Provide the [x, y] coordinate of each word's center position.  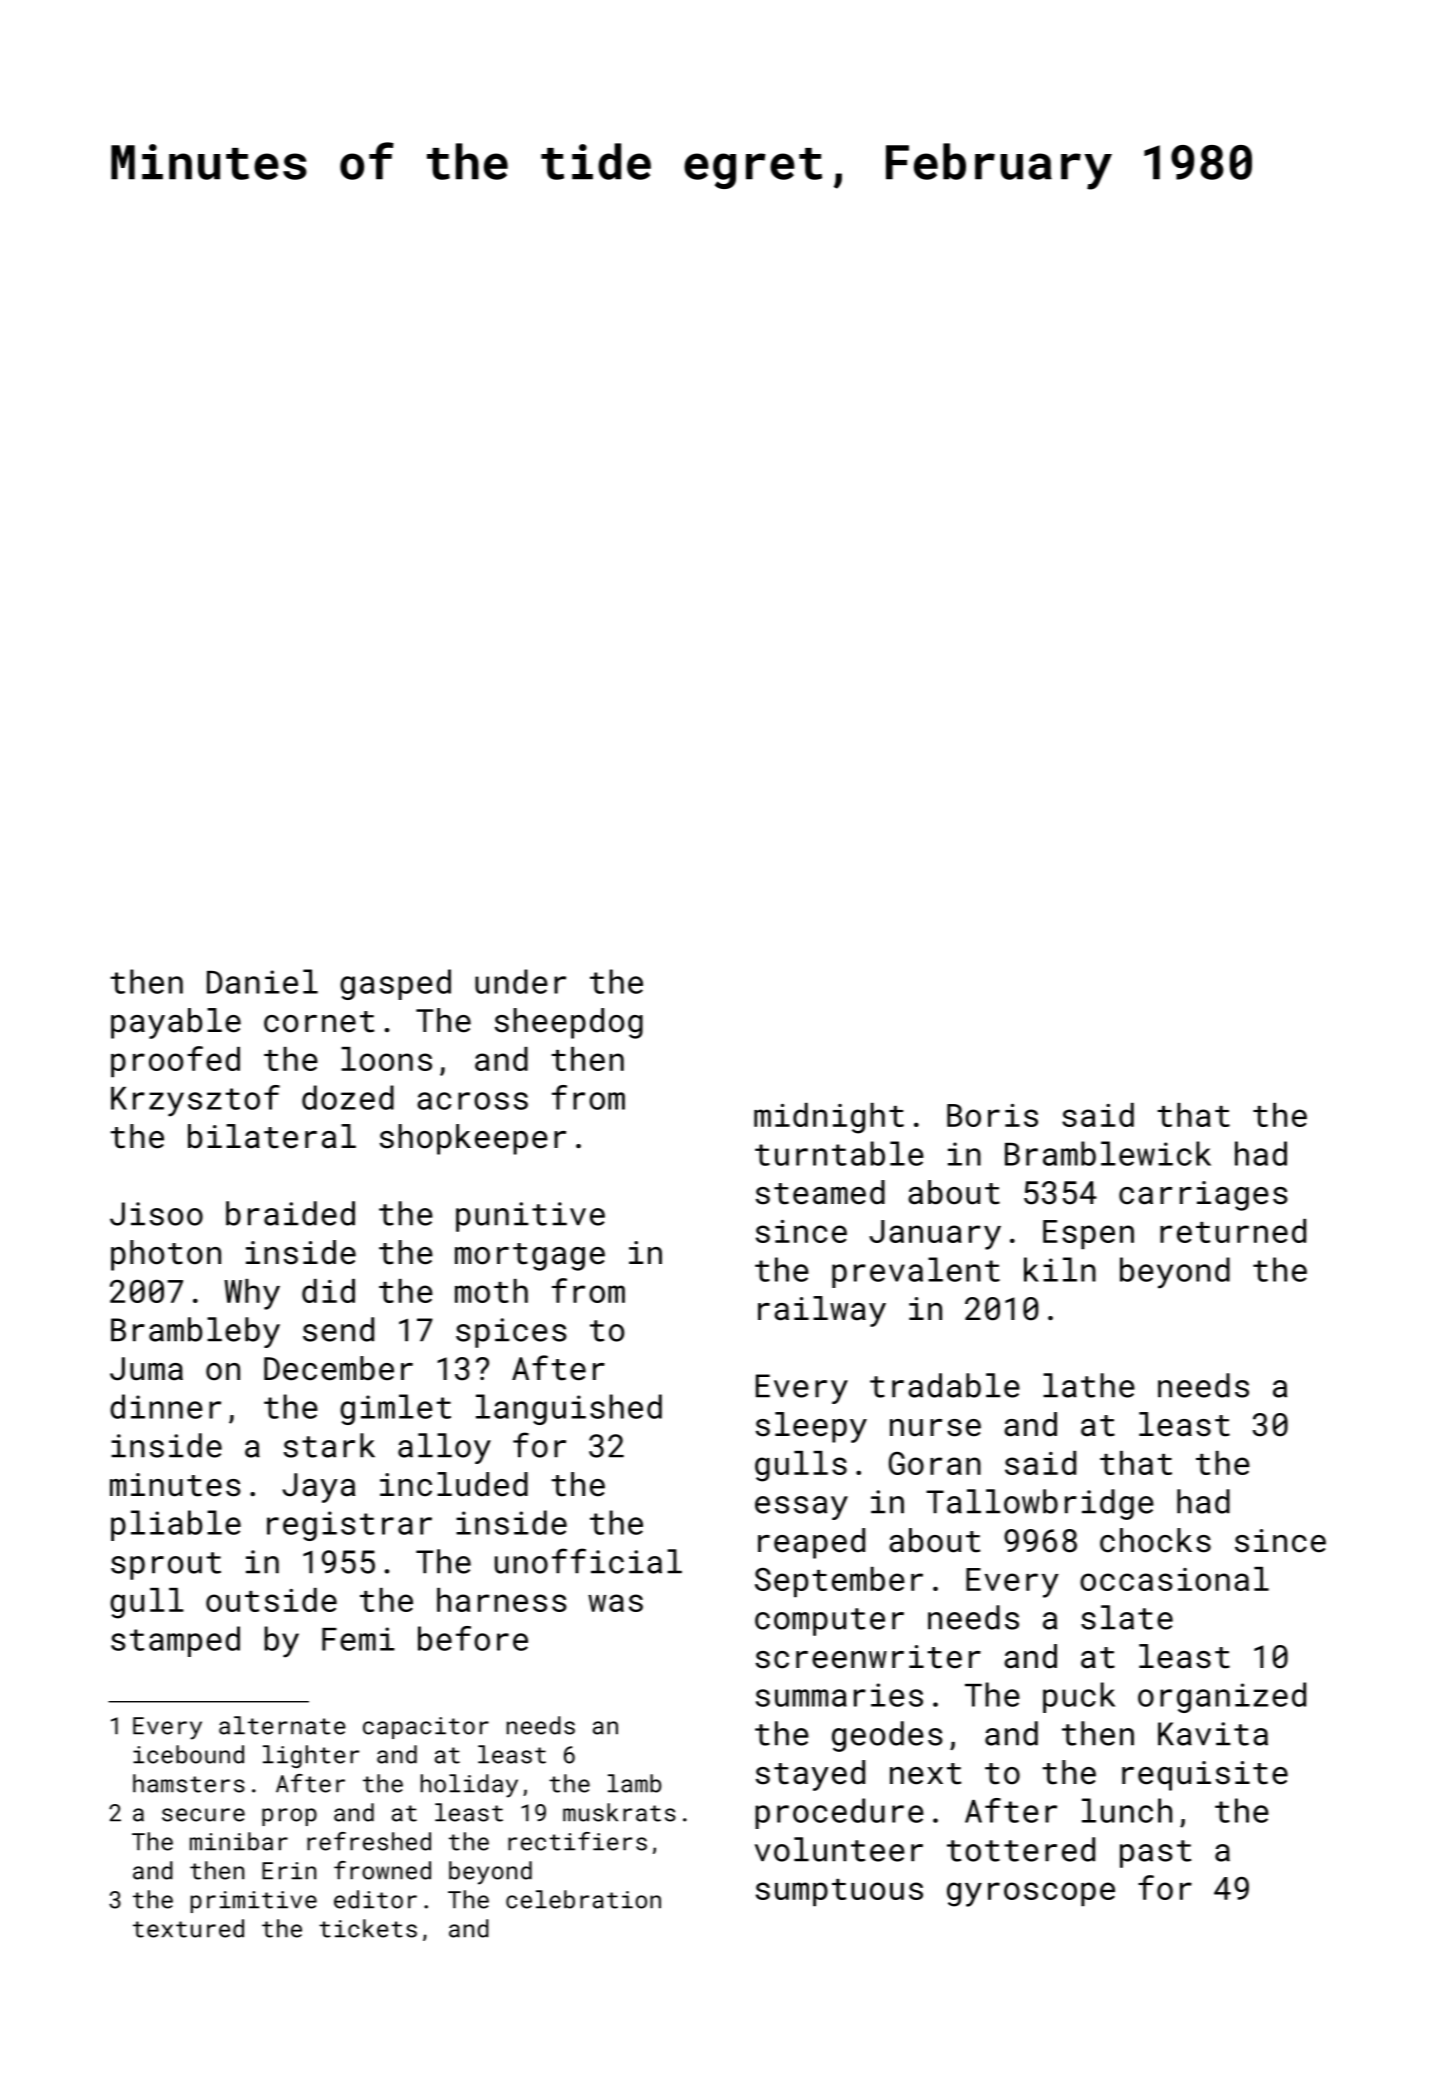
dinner [165, 1406]
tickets [368, 1928]
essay [801, 1508]
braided [290, 1213]
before [473, 1638]
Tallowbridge [1040, 1504]
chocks [1155, 1540]
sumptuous [839, 1892]
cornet [319, 1022]
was [615, 1603]
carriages [1203, 1196]
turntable [839, 1153]
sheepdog [569, 1023]
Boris [992, 1115]
